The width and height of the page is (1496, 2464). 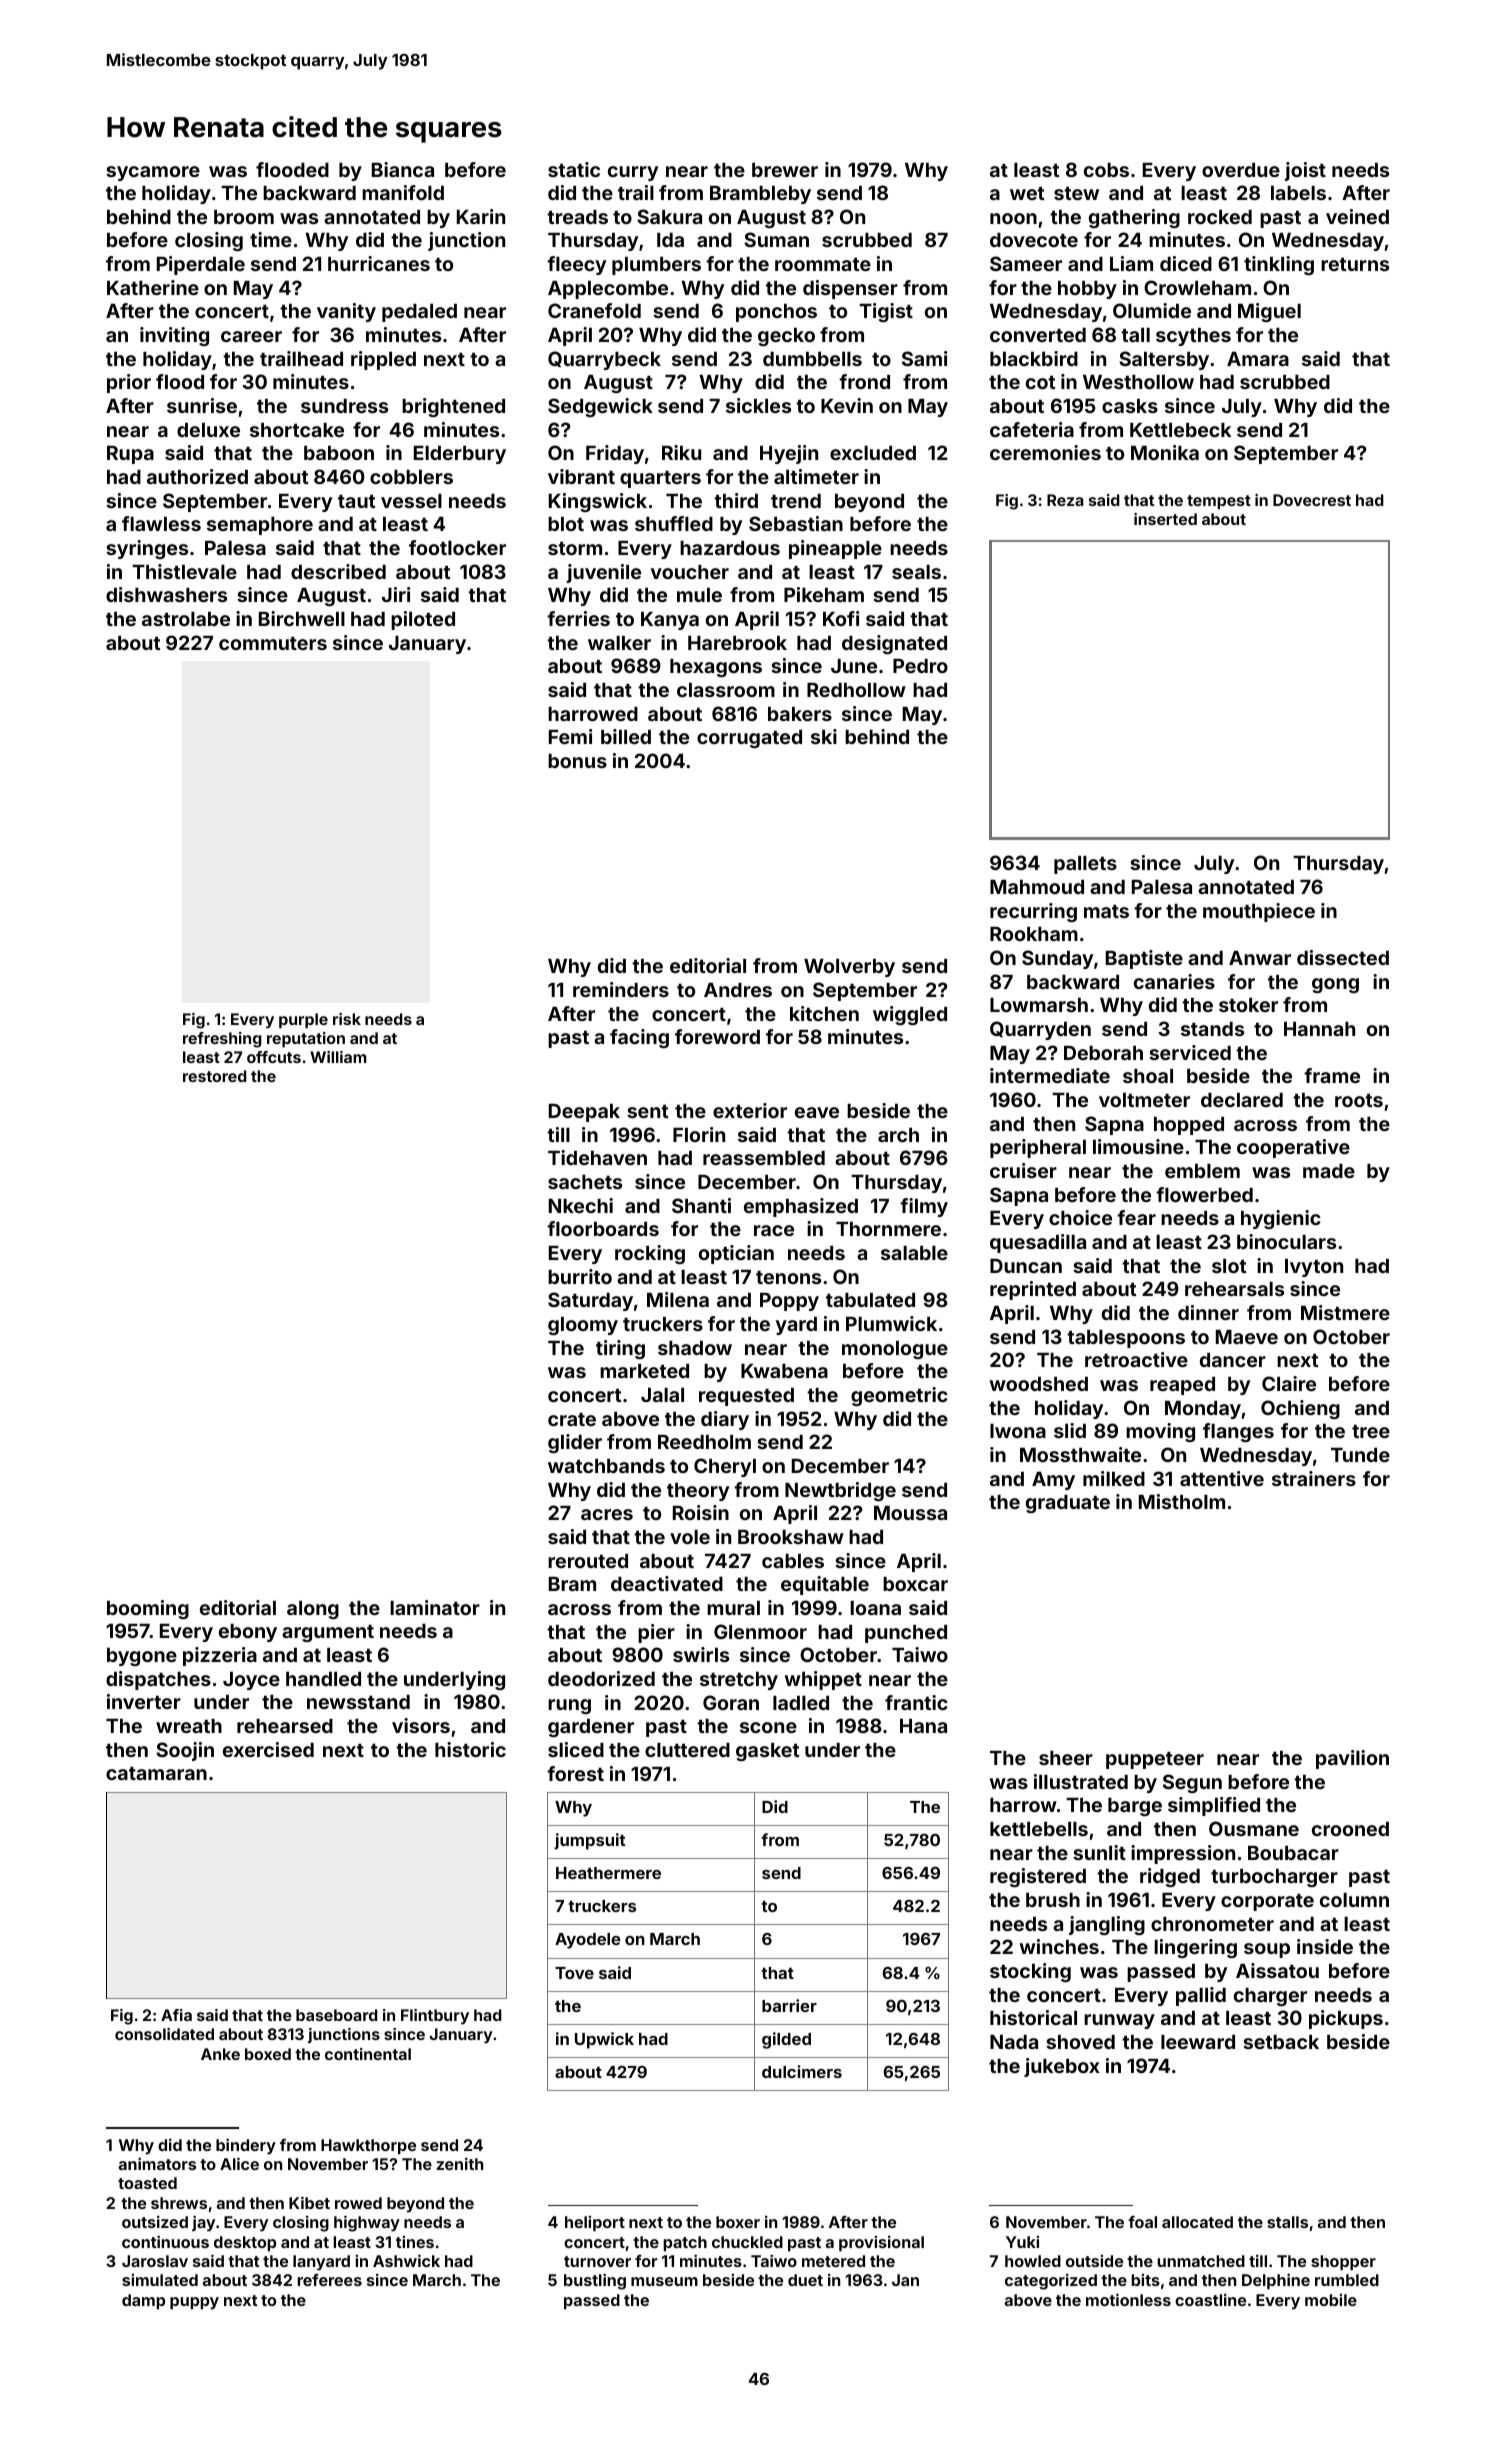 I want to click on rerouted, so click(x=588, y=1561).
